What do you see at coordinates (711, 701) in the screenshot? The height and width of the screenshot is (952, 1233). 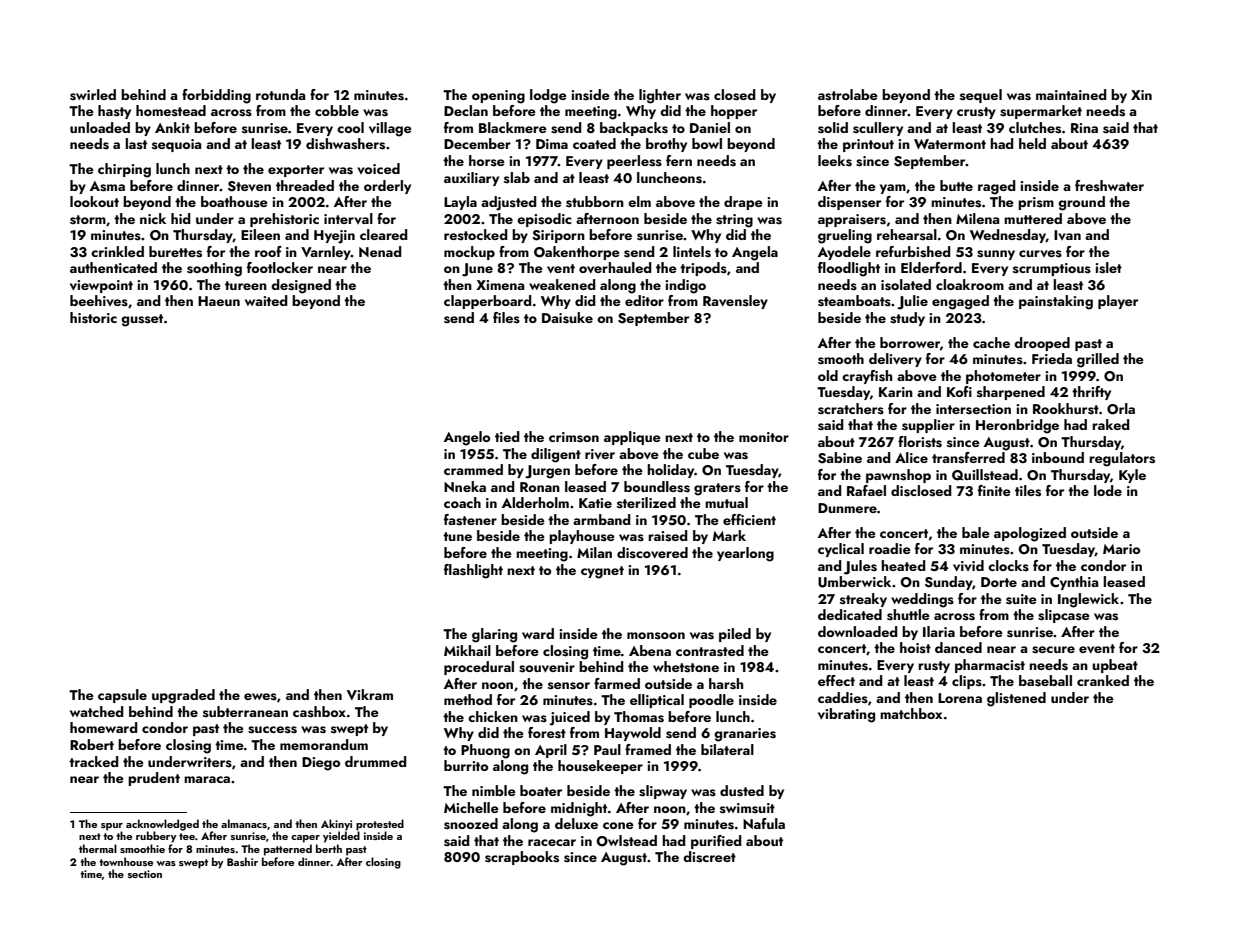 I see `poodle` at bounding box center [711, 701].
